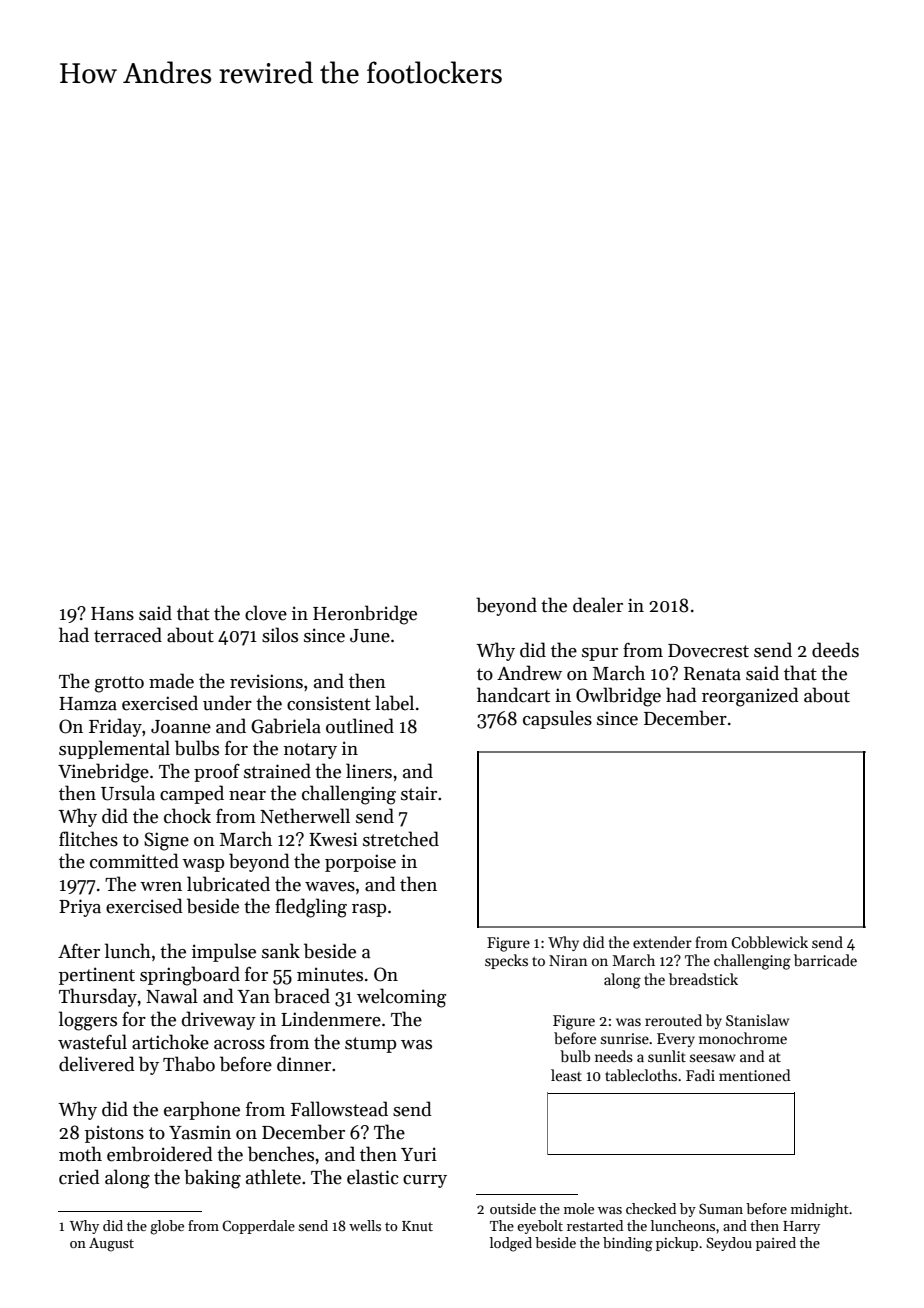  What do you see at coordinates (529, 673) in the screenshot?
I see `Andrew` at bounding box center [529, 673].
